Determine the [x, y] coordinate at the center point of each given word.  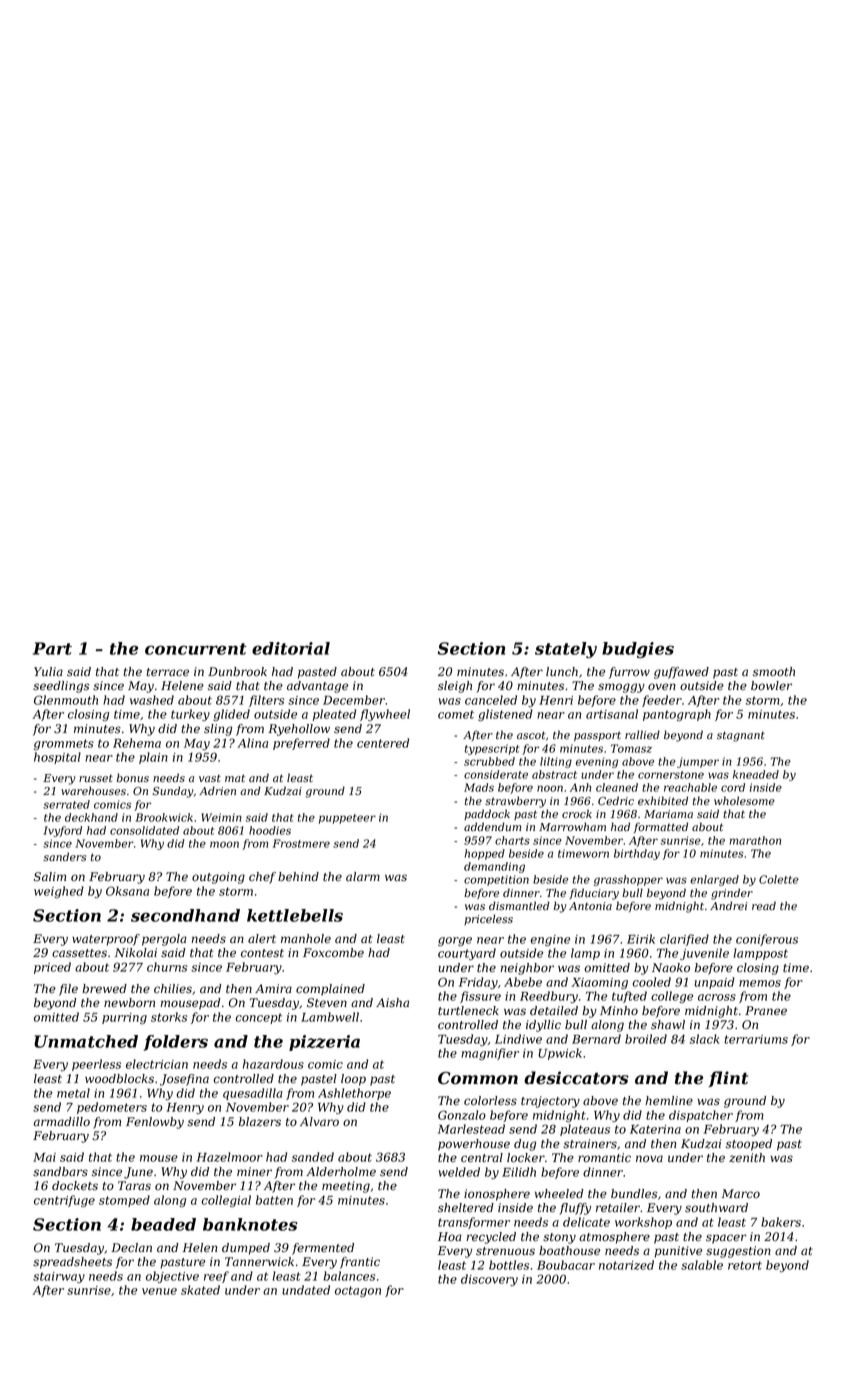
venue [159, 1291]
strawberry [515, 802]
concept [258, 1018]
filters [266, 701]
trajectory [550, 1102]
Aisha [392, 1003]
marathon [755, 840]
